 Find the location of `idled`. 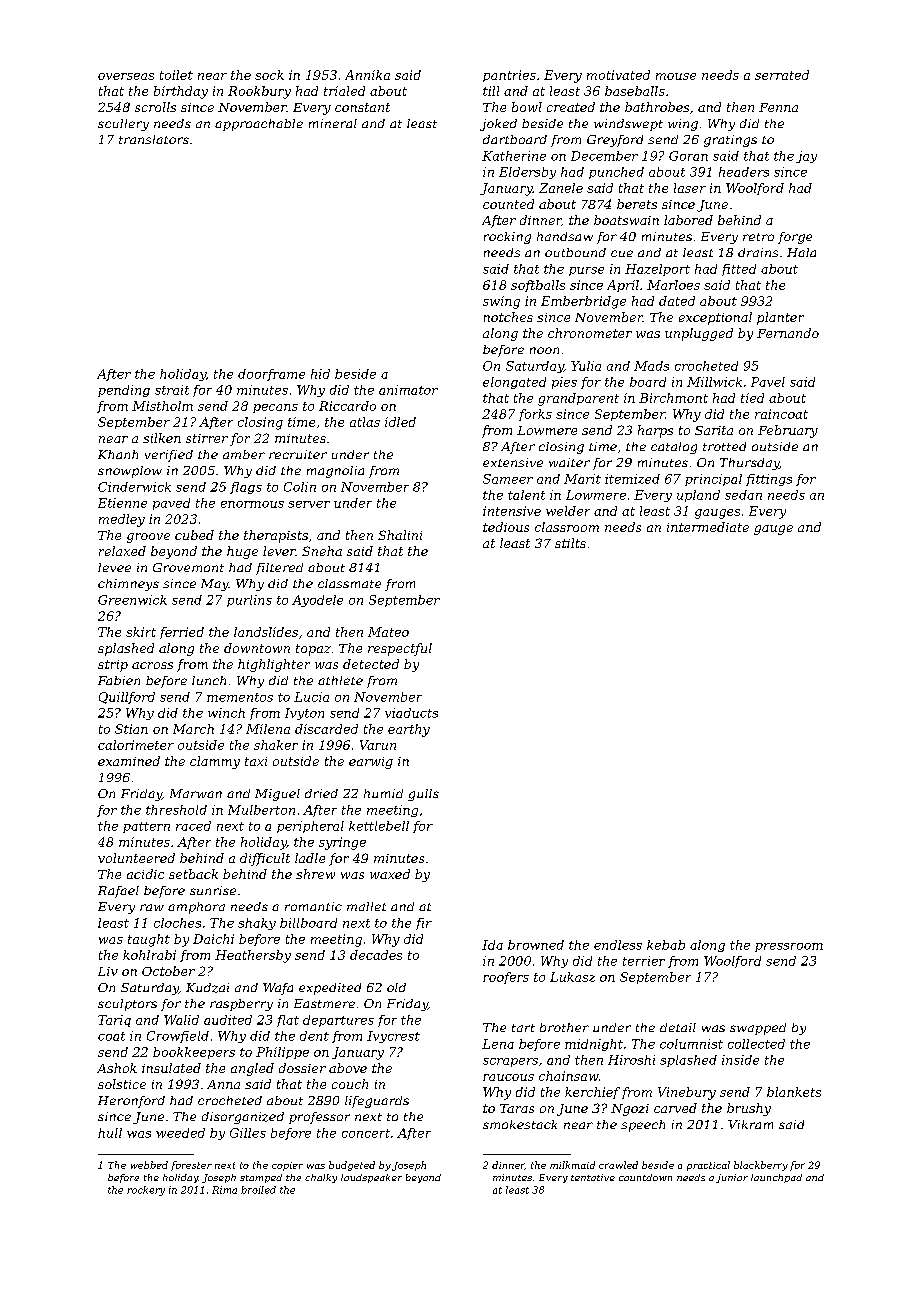

idled is located at coordinates (400, 422).
